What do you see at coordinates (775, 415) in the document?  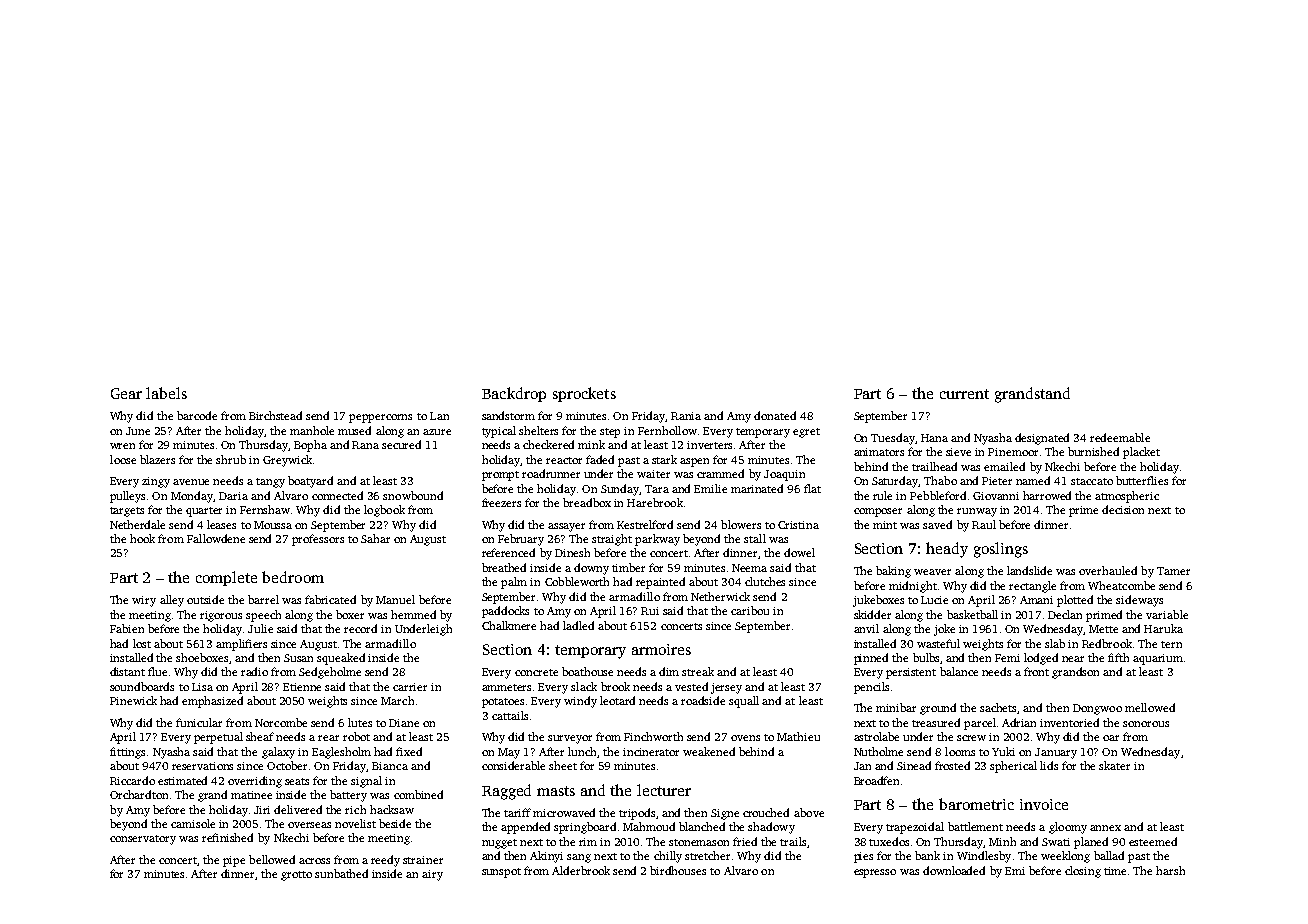 I see `donated` at bounding box center [775, 415].
